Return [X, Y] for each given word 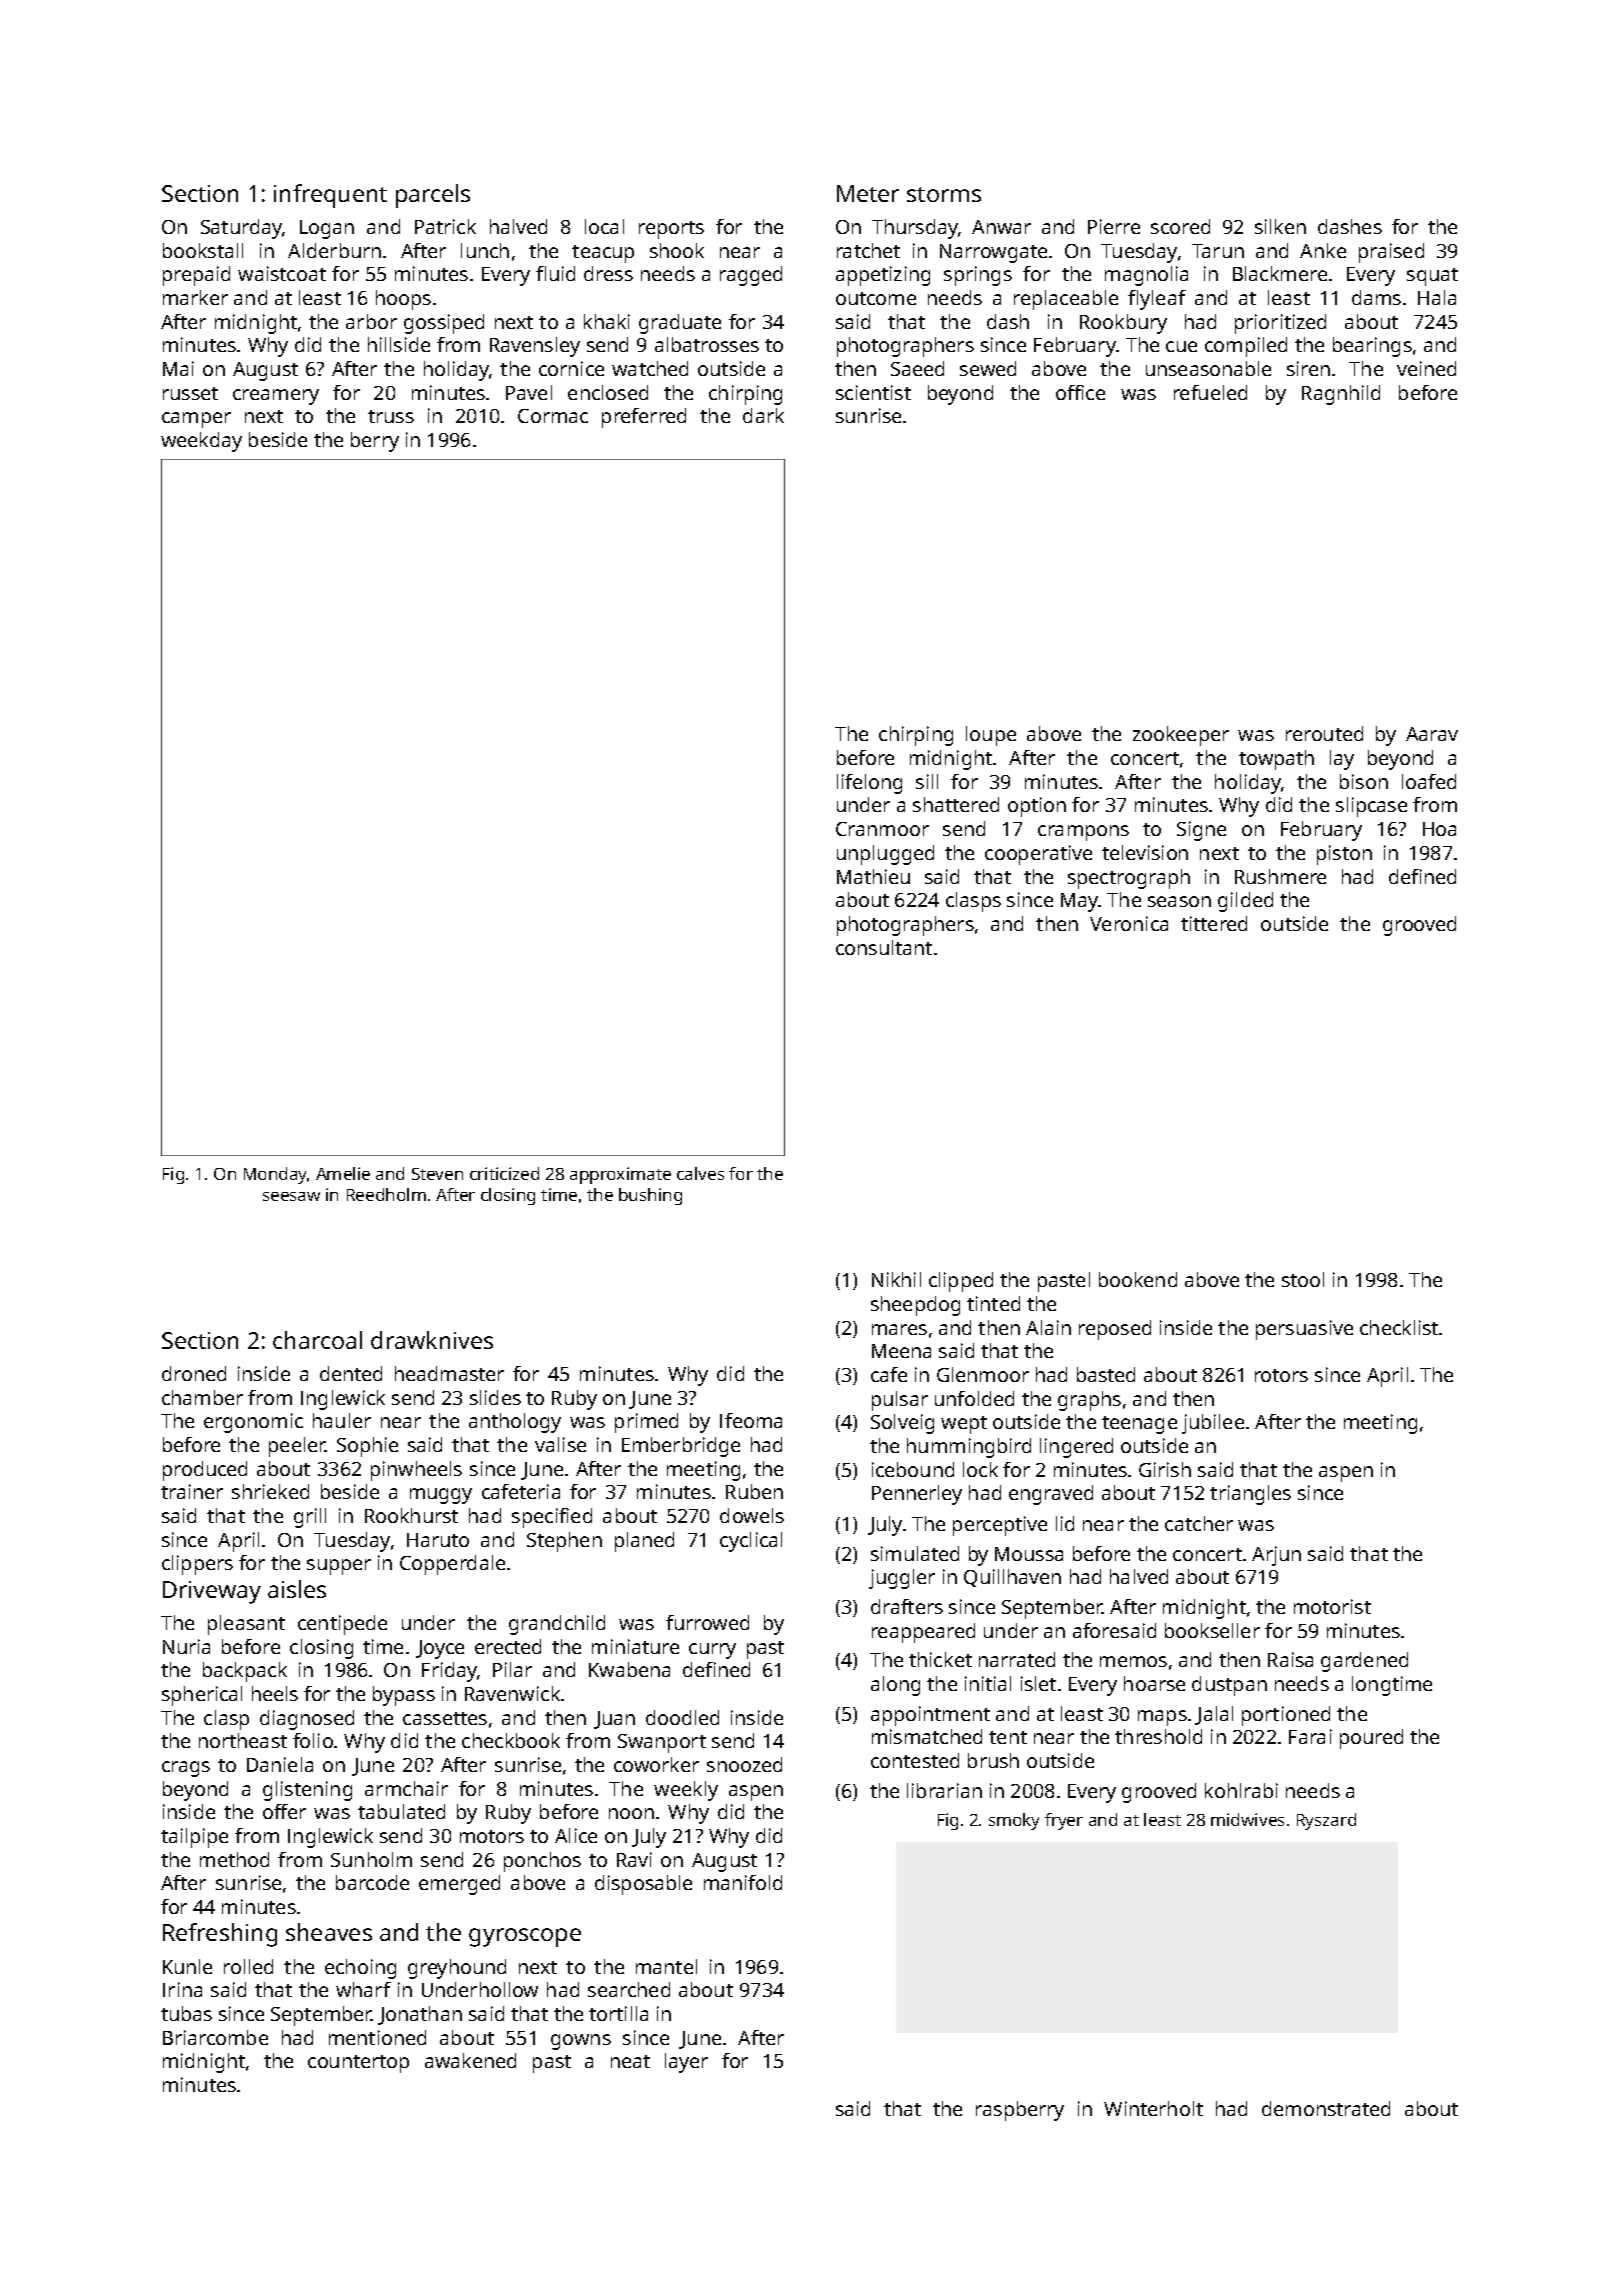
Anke [1323, 250]
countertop [358, 2064]
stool [1303, 1279]
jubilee [1213, 1424]
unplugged [885, 855]
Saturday [241, 229]
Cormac [553, 416]
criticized [504, 1173]
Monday [276, 1175]
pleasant [246, 1625]
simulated [915, 1553]
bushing [650, 1196]
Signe [1201, 831]
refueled [1210, 392]
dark [763, 415]
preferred [644, 418]
